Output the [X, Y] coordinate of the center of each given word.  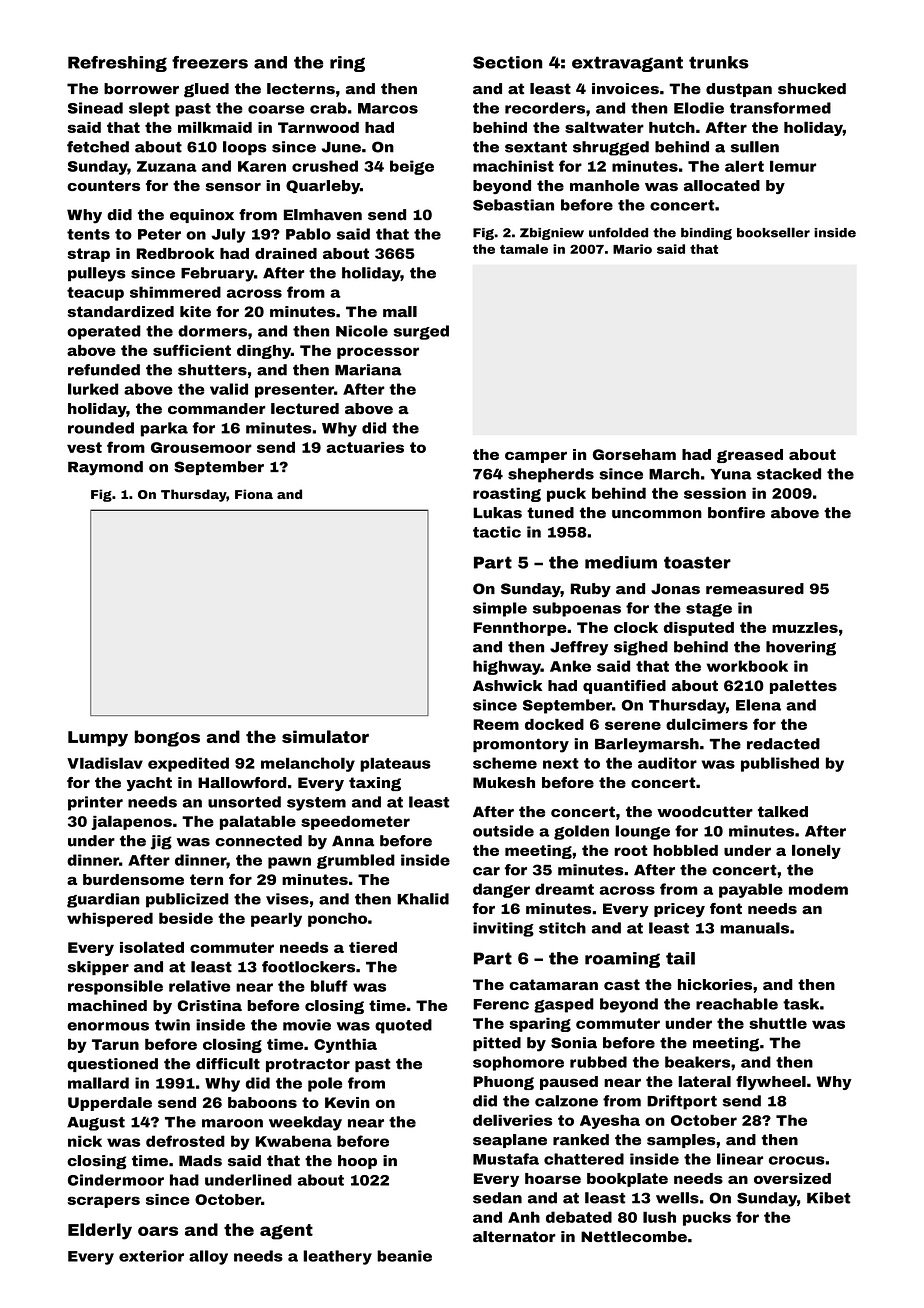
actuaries [365, 447]
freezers [210, 62]
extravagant [627, 64]
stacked [789, 474]
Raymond [105, 468]
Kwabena [293, 1141]
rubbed [598, 1062]
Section [508, 62]
